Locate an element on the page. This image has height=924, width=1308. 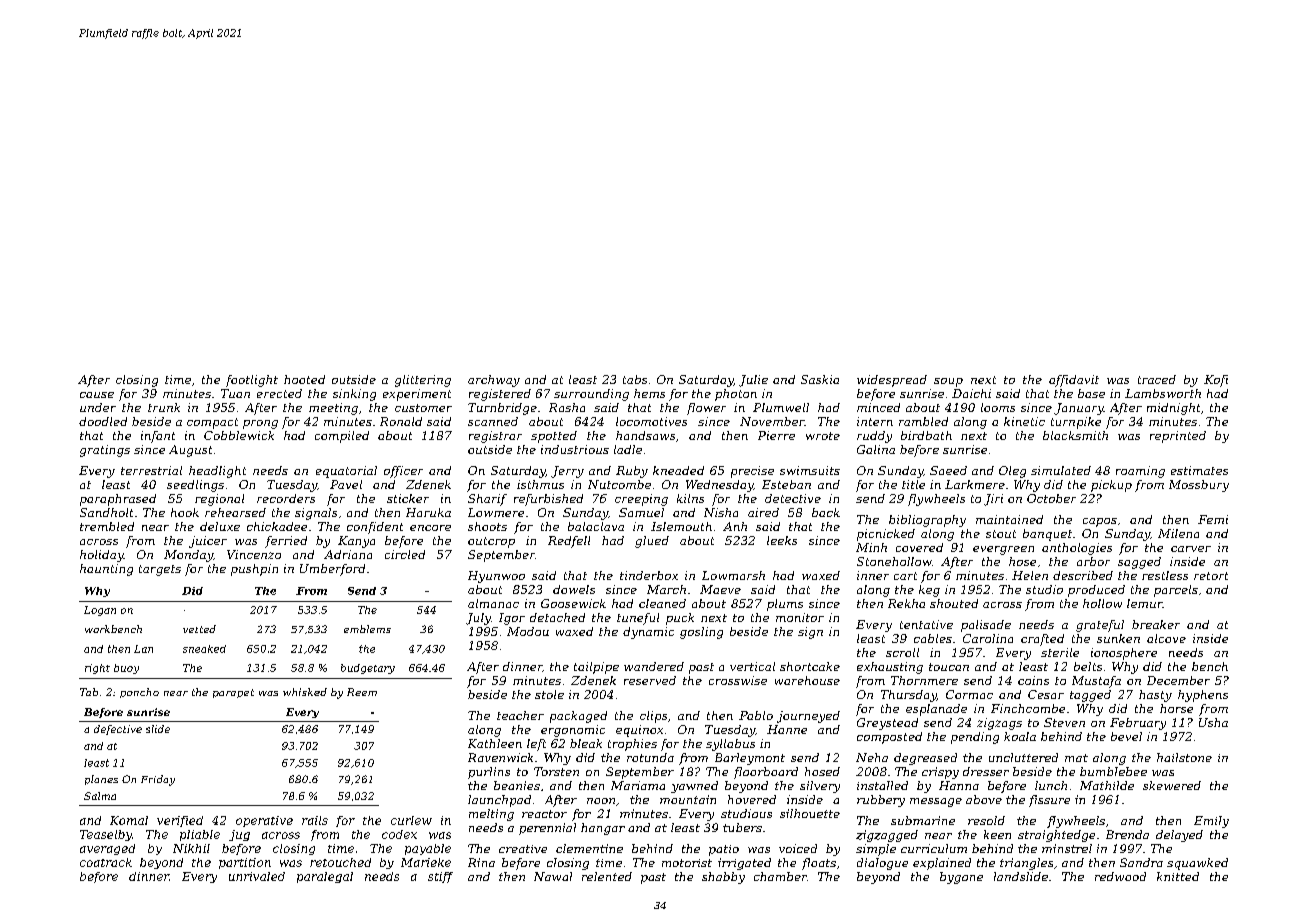
Galina is located at coordinates (876, 449).
